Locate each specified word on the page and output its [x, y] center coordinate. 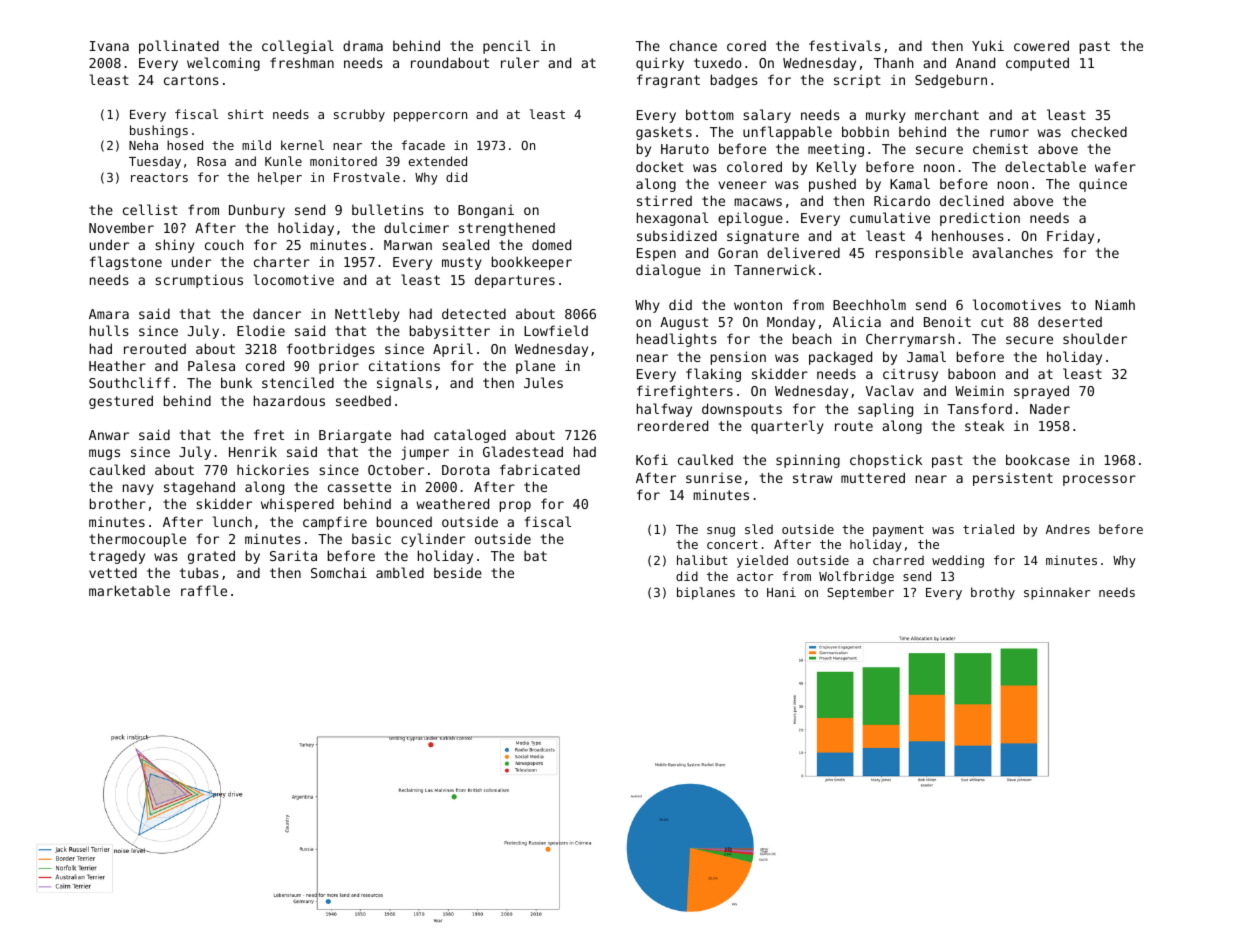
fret [269, 434]
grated [211, 557]
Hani [781, 592]
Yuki [988, 45]
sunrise [714, 478]
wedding [958, 561]
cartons [191, 80]
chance [693, 45]
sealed [465, 244]
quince [1103, 185]
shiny [175, 246]
